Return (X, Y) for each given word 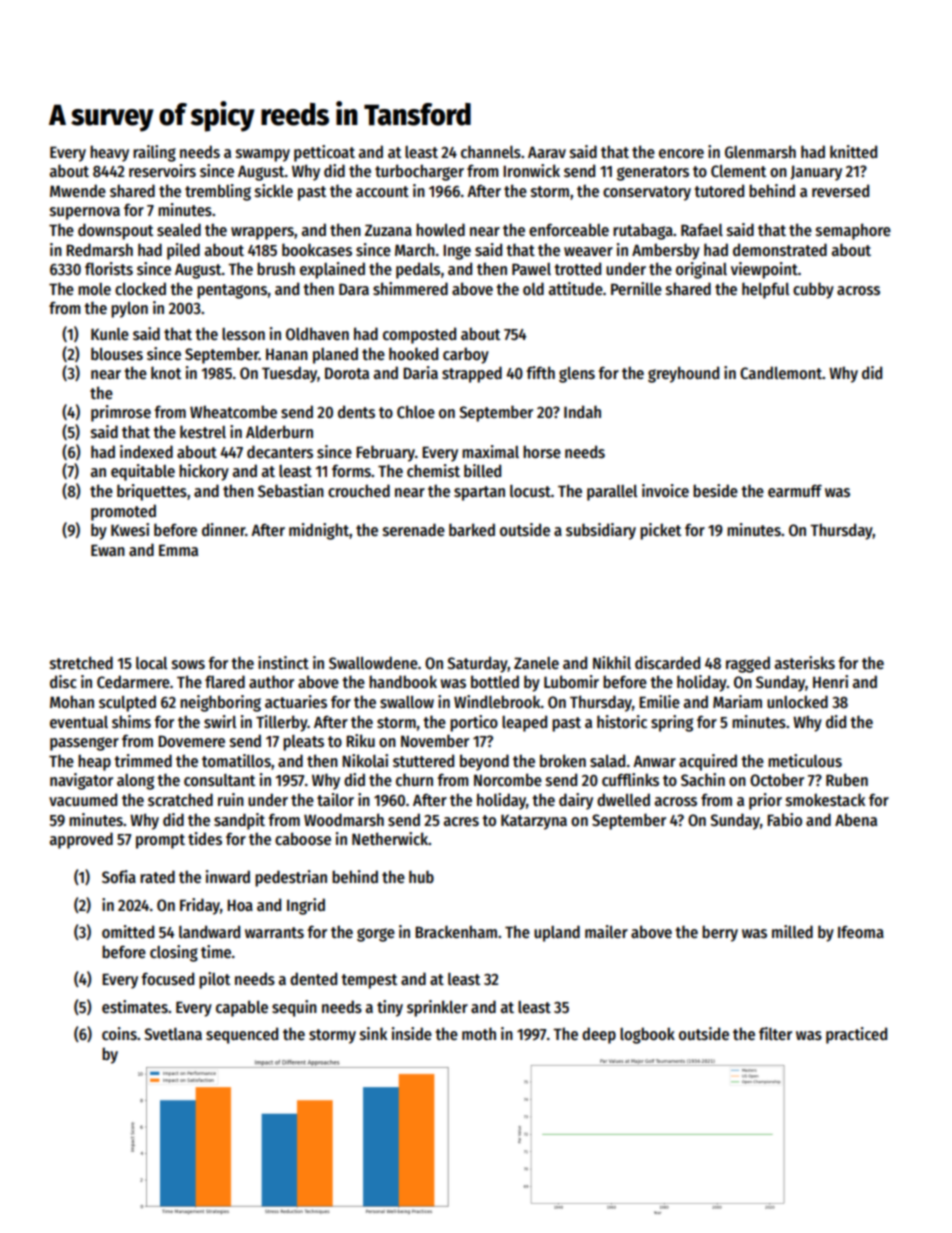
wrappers (262, 233)
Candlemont (781, 372)
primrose (121, 413)
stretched (81, 663)
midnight (319, 531)
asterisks (804, 663)
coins (119, 1034)
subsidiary (601, 531)
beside (715, 490)
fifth (540, 372)
